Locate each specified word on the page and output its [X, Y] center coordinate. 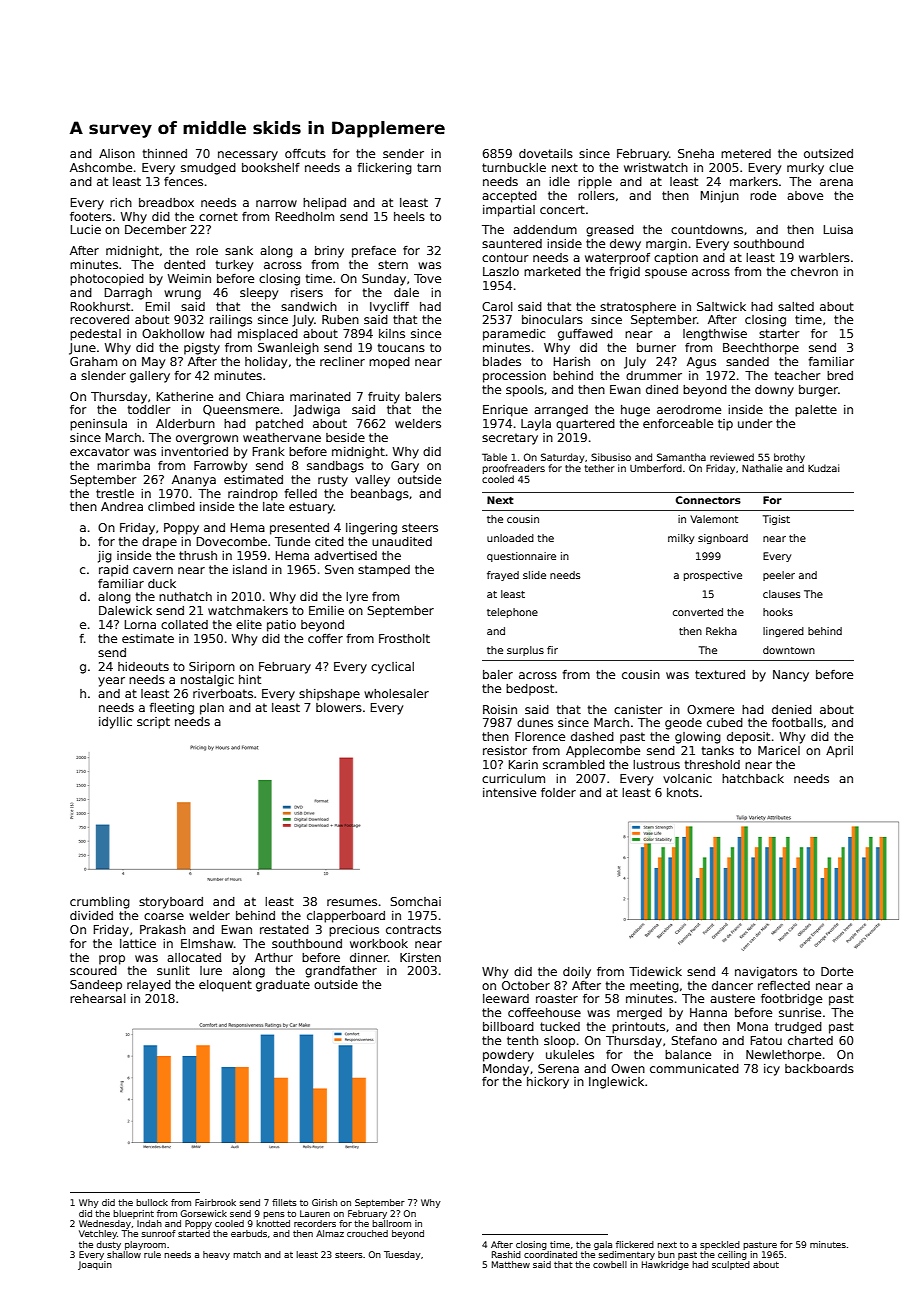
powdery [508, 1056]
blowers [339, 707]
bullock [152, 1202]
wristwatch [656, 167]
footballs [797, 722]
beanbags [380, 495]
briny [329, 252]
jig [105, 557]
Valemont [714, 519]
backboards [819, 1068]
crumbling [100, 903]
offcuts [305, 153]
